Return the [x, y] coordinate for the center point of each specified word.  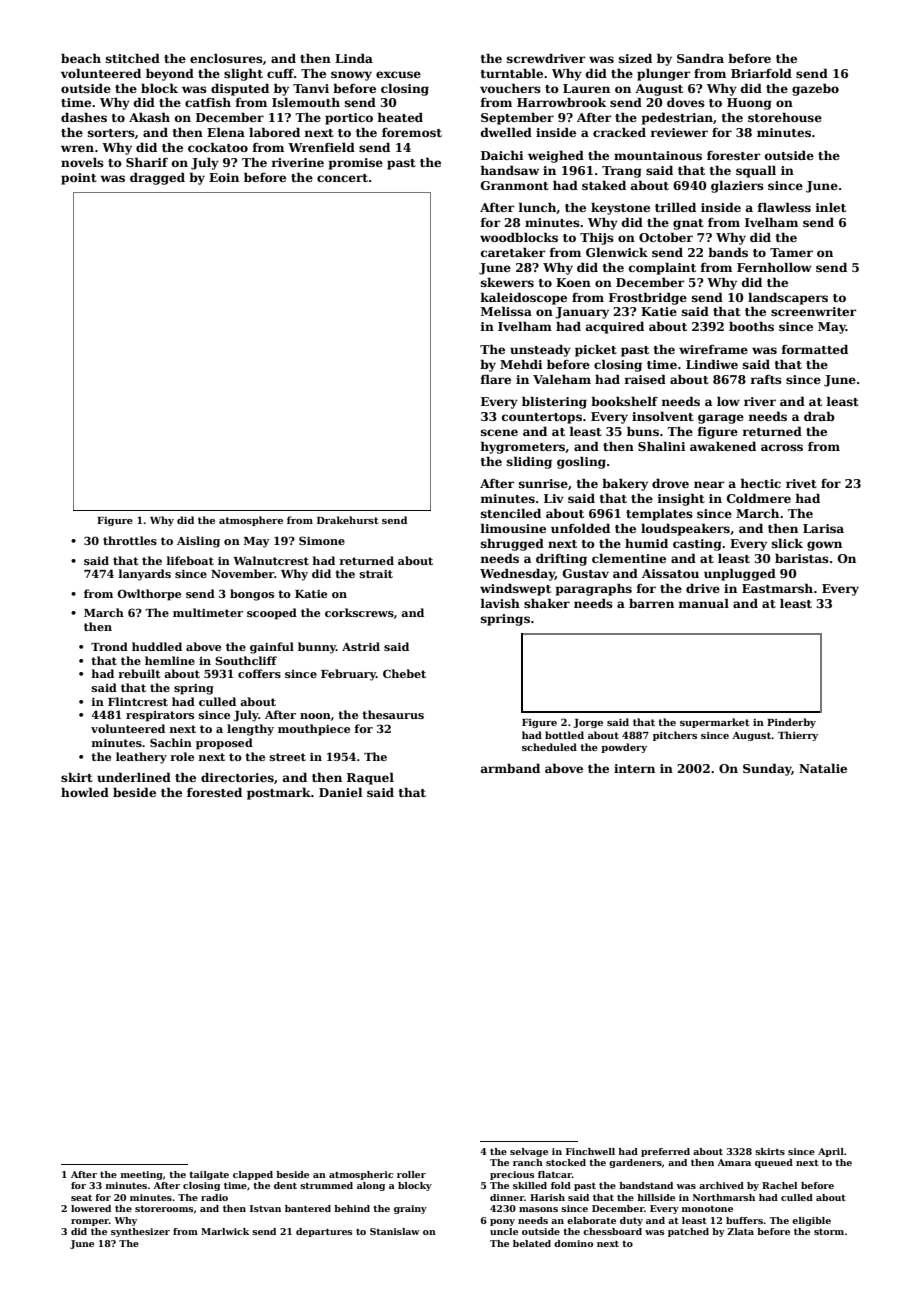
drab [819, 416]
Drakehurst [348, 520]
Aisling [198, 542]
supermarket [715, 723]
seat [81, 1198]
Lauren [586, 88]
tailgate [209, 1175]
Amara [734, 1162]
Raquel [370, 778]
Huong [749, 104]
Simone [322, 540]
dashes [84, 117]
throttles [130, 540]
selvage [529, 1152]
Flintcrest [138, 701]
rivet [801, 483]
